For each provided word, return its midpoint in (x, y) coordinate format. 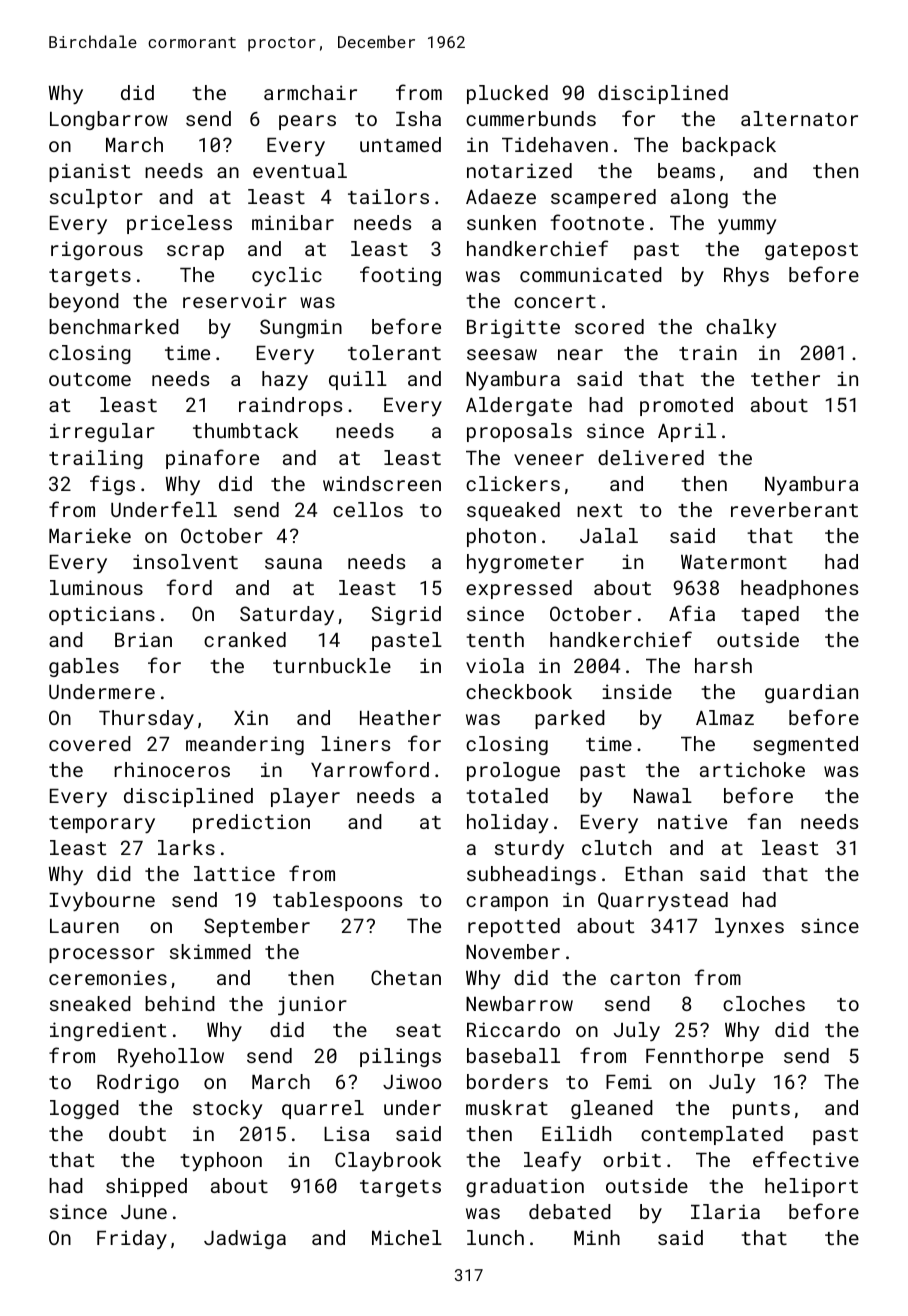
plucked (507, 94)
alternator (799, 118)
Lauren (84, 926)
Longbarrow (109, 120)
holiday (507, 823)
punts (761, 1110)
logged (84, 1109)
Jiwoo (412, 1081)
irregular (102, 432)
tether (785, 378)
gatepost (811, 251)
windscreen (382, 483)
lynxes (749, 927)
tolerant (394, 352)
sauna (293, 563)
